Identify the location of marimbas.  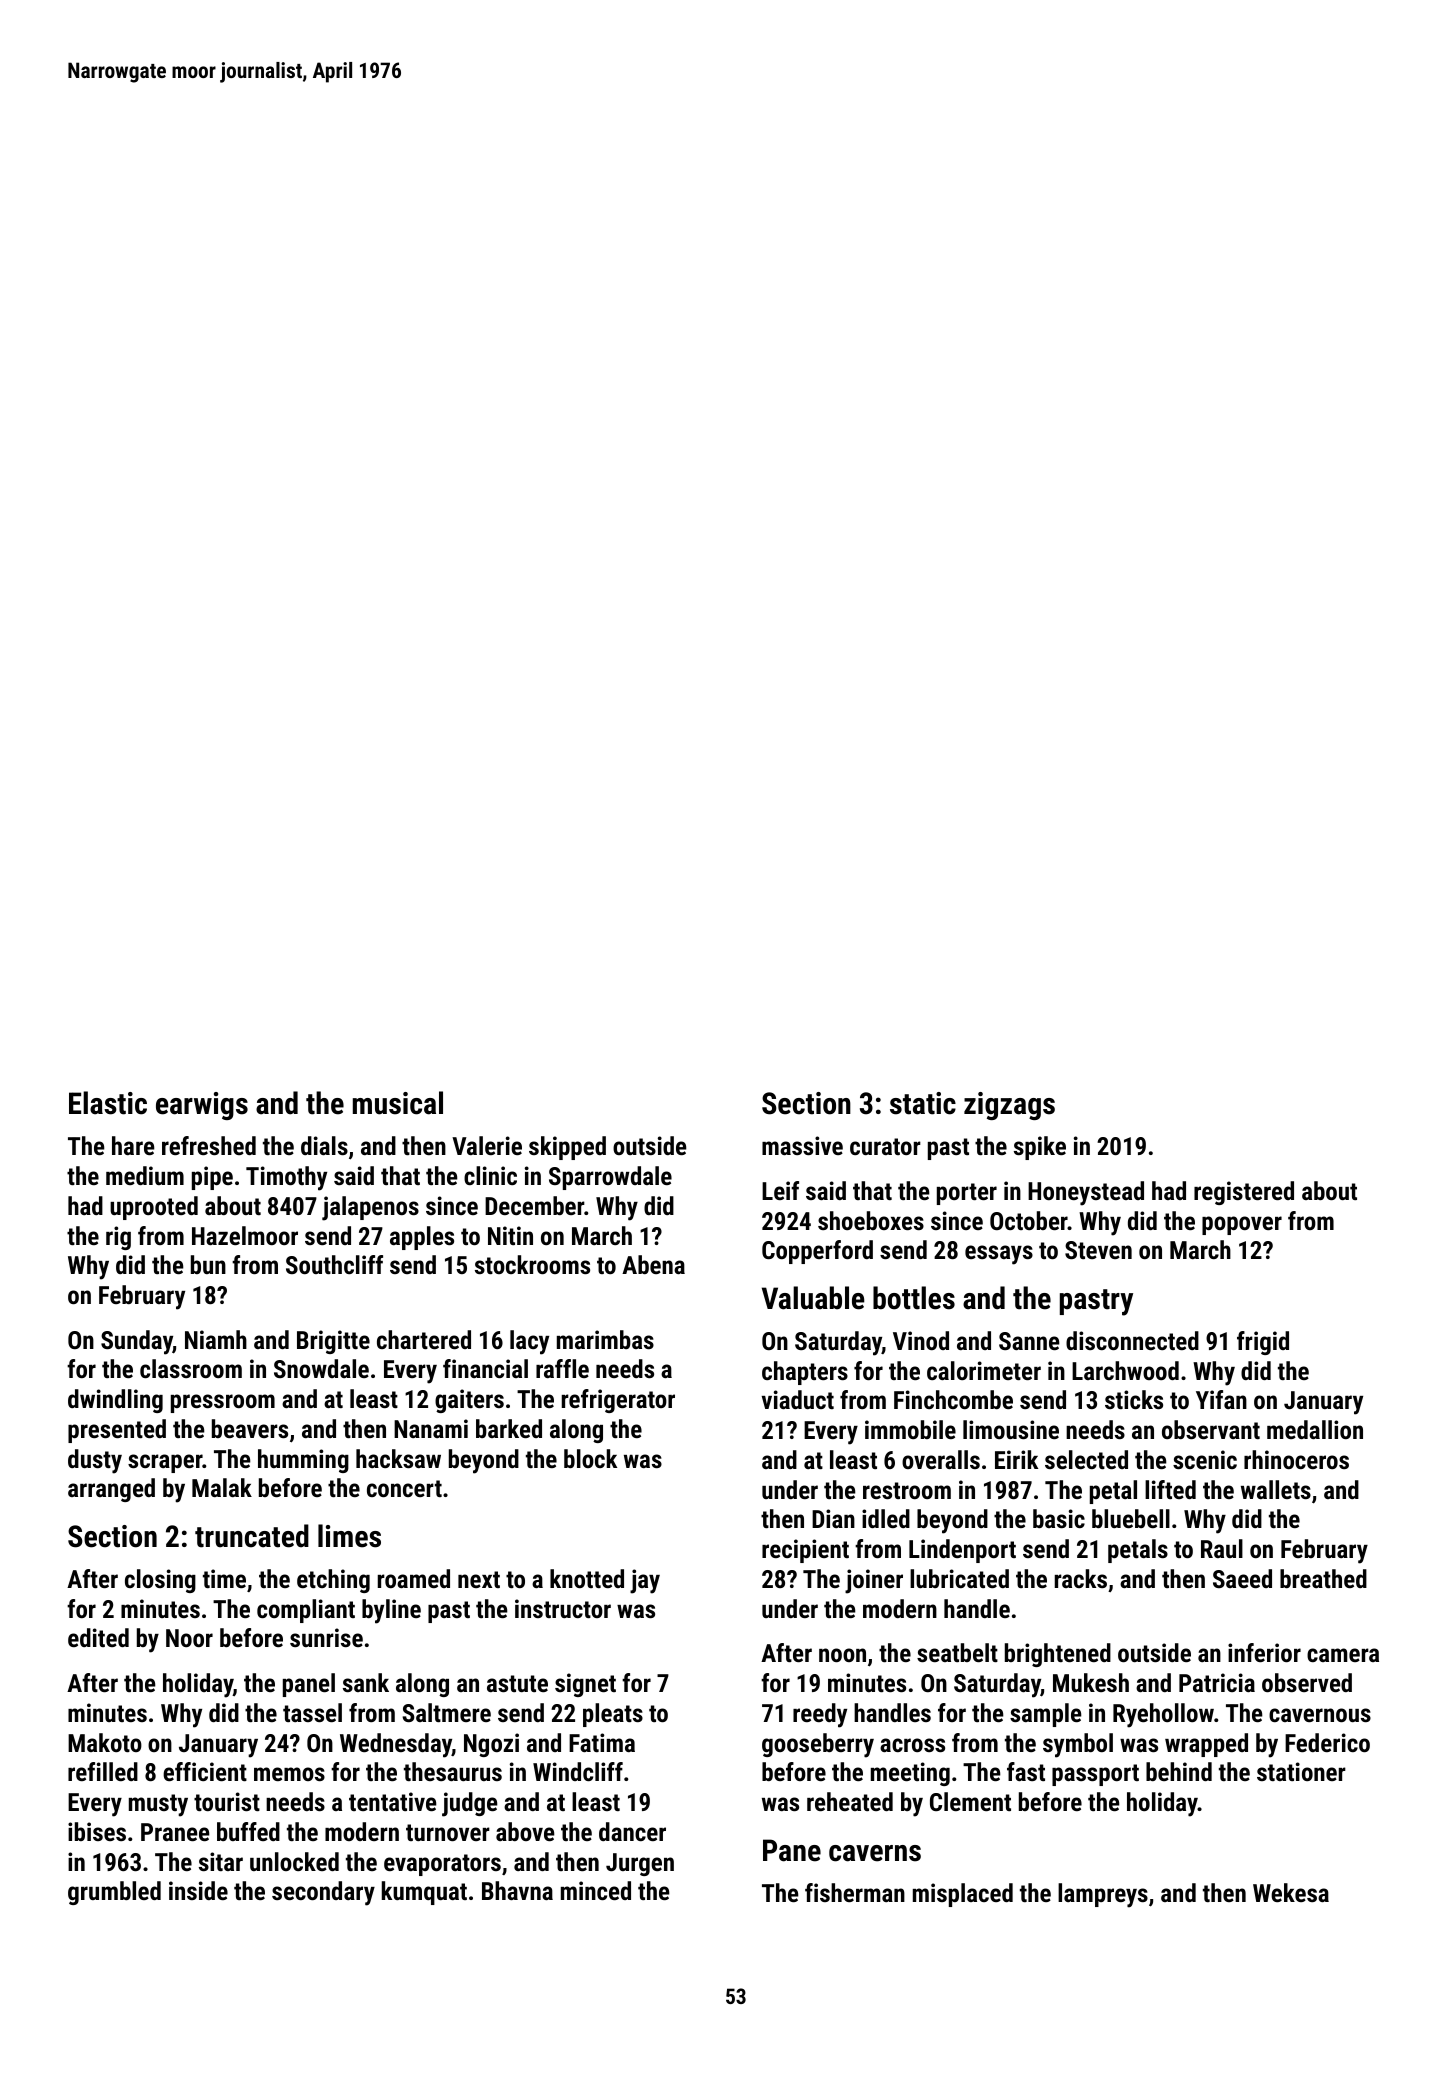
(605, 1339).
